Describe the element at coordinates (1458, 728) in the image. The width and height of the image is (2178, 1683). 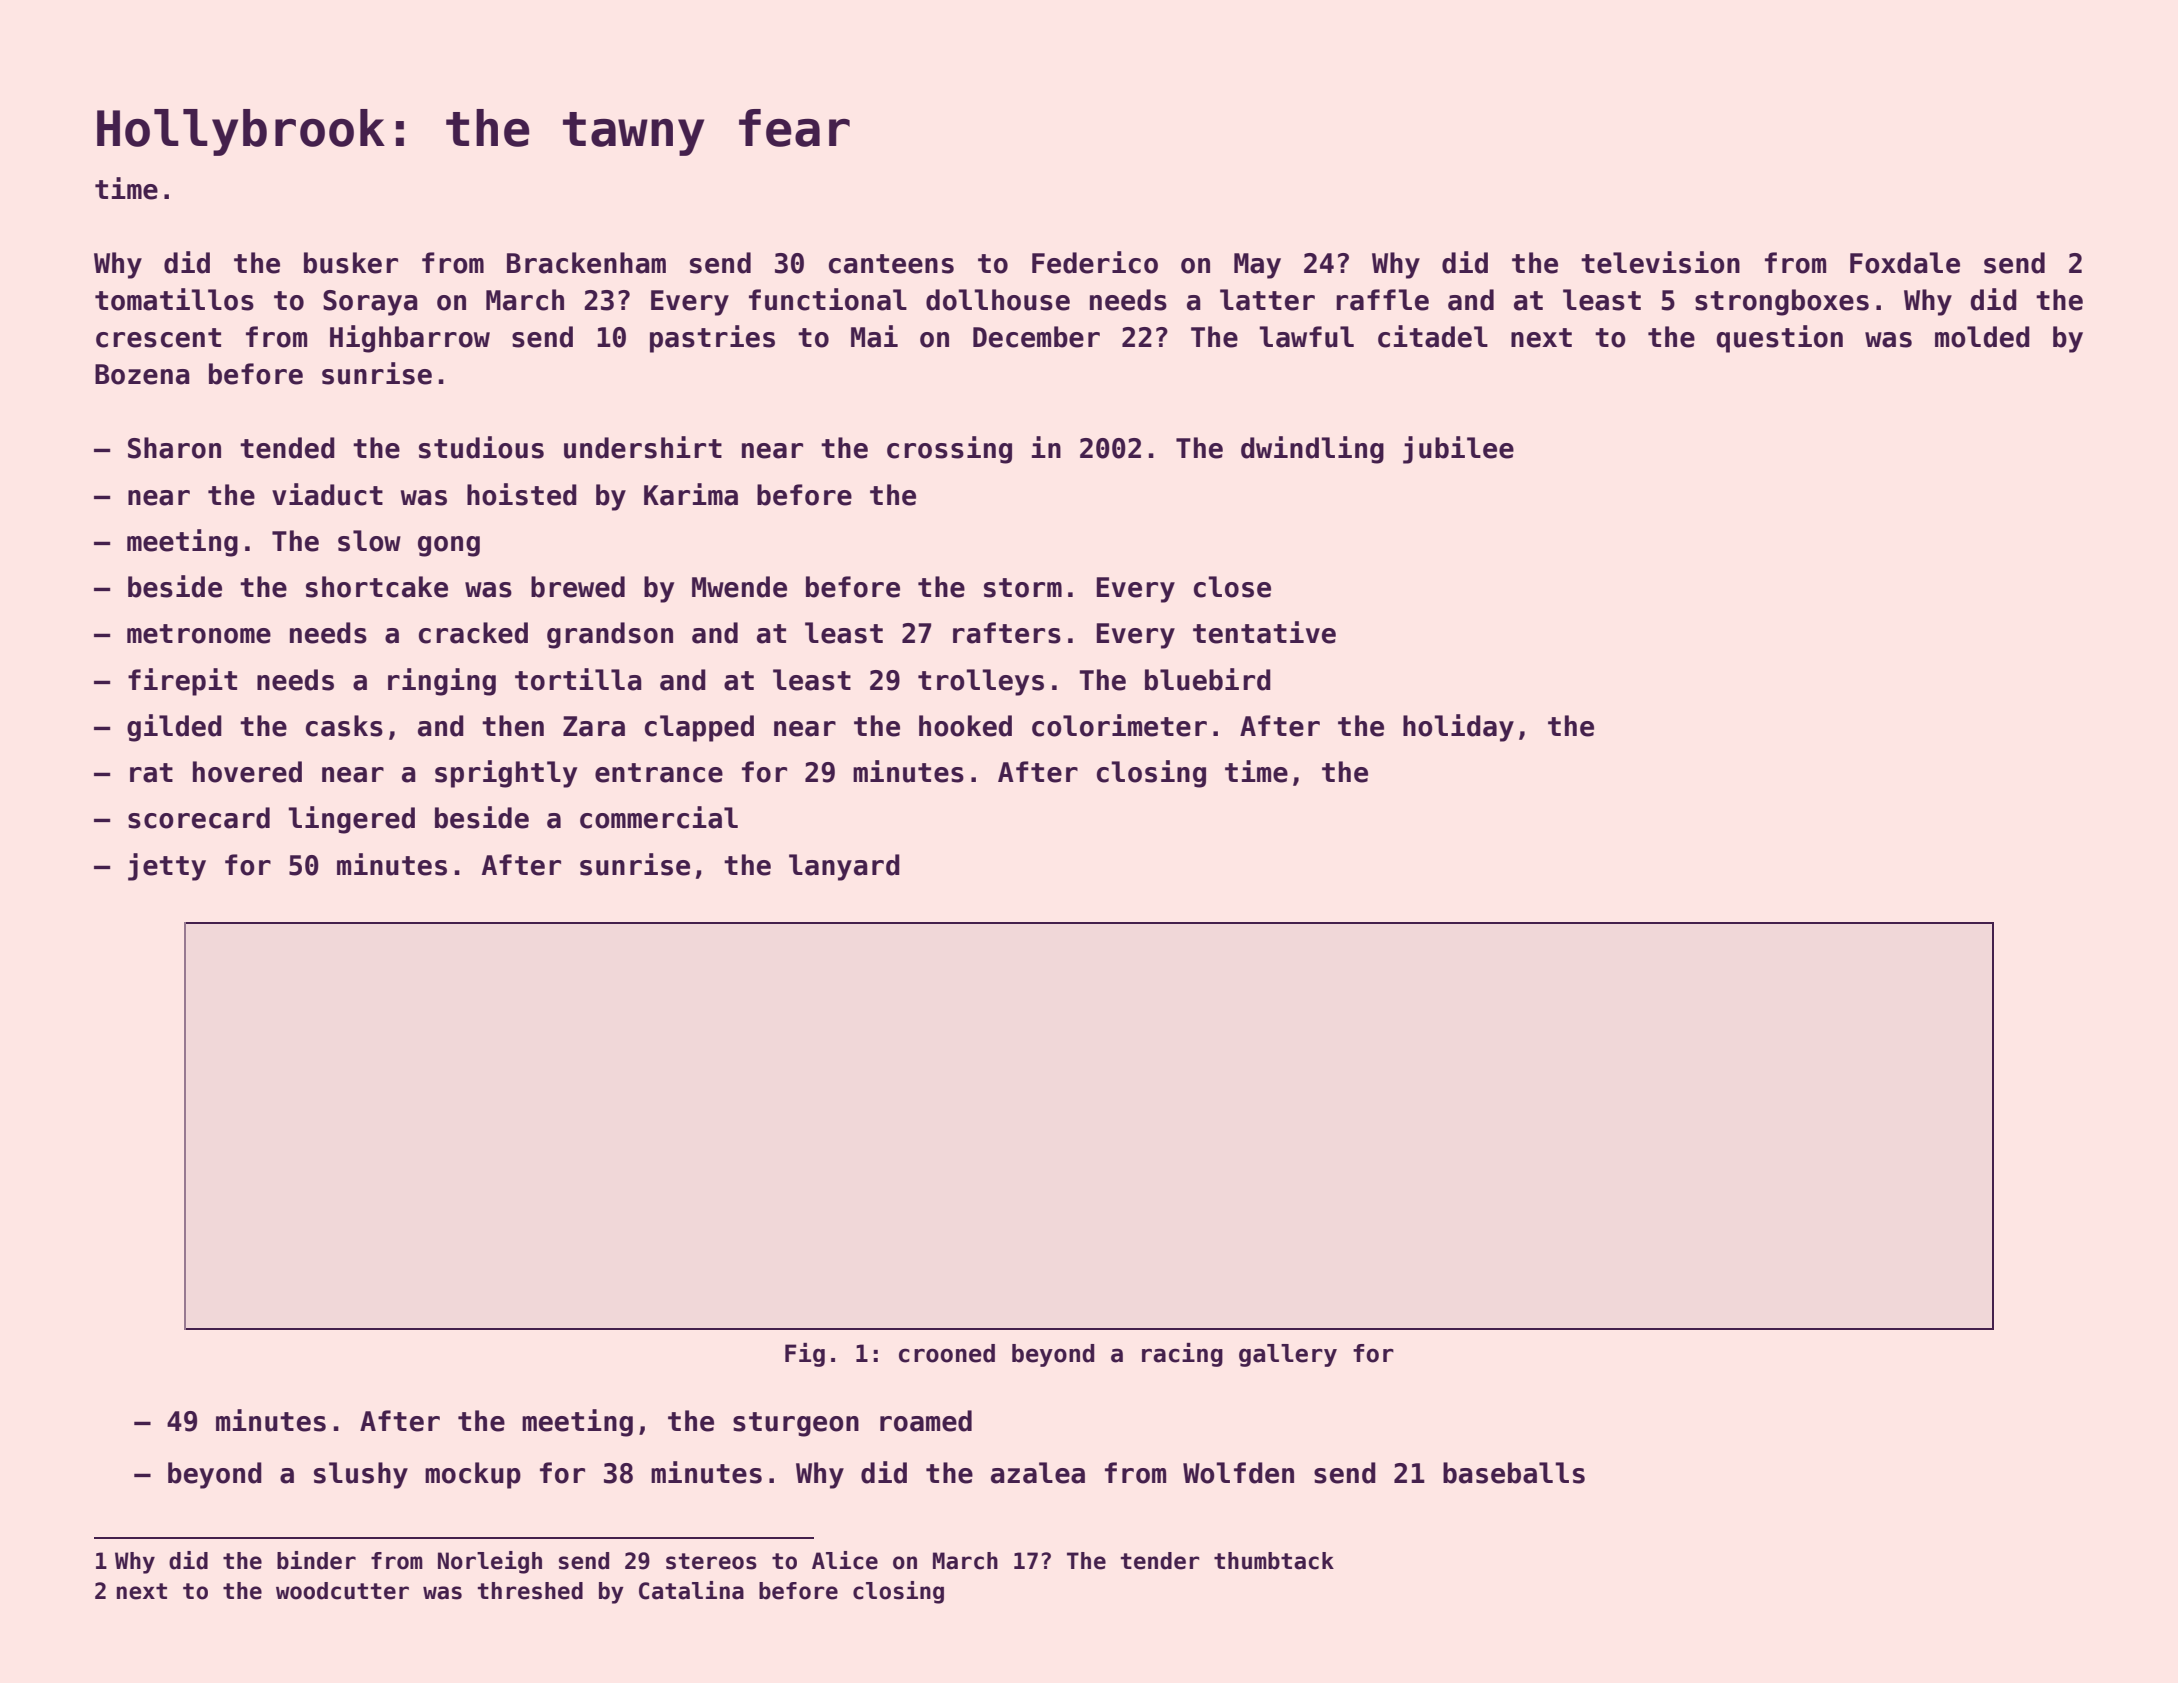
I see `holiday` at that location.
